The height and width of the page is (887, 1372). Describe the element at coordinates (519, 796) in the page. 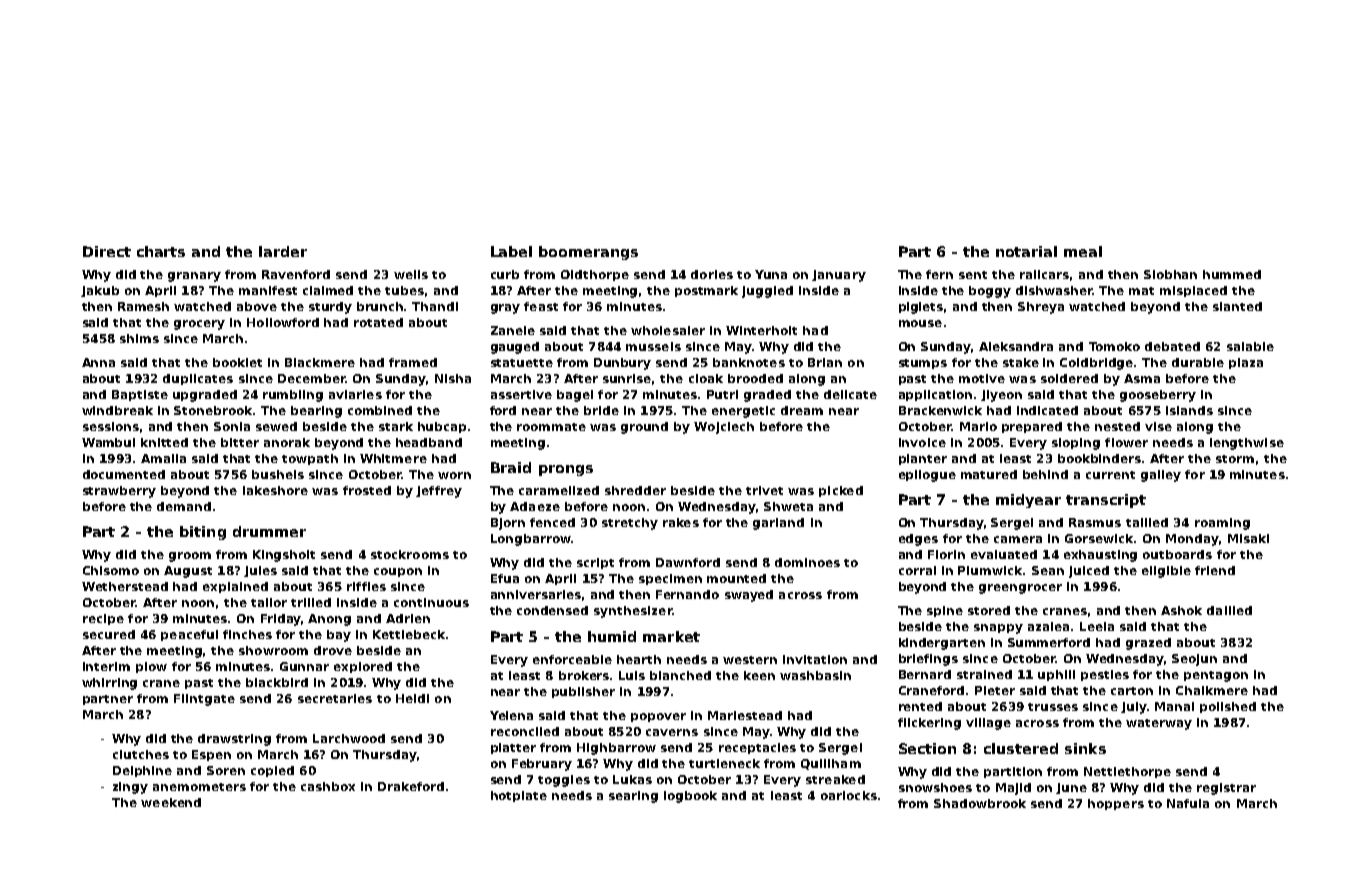

I see `hotplate` at that location.
